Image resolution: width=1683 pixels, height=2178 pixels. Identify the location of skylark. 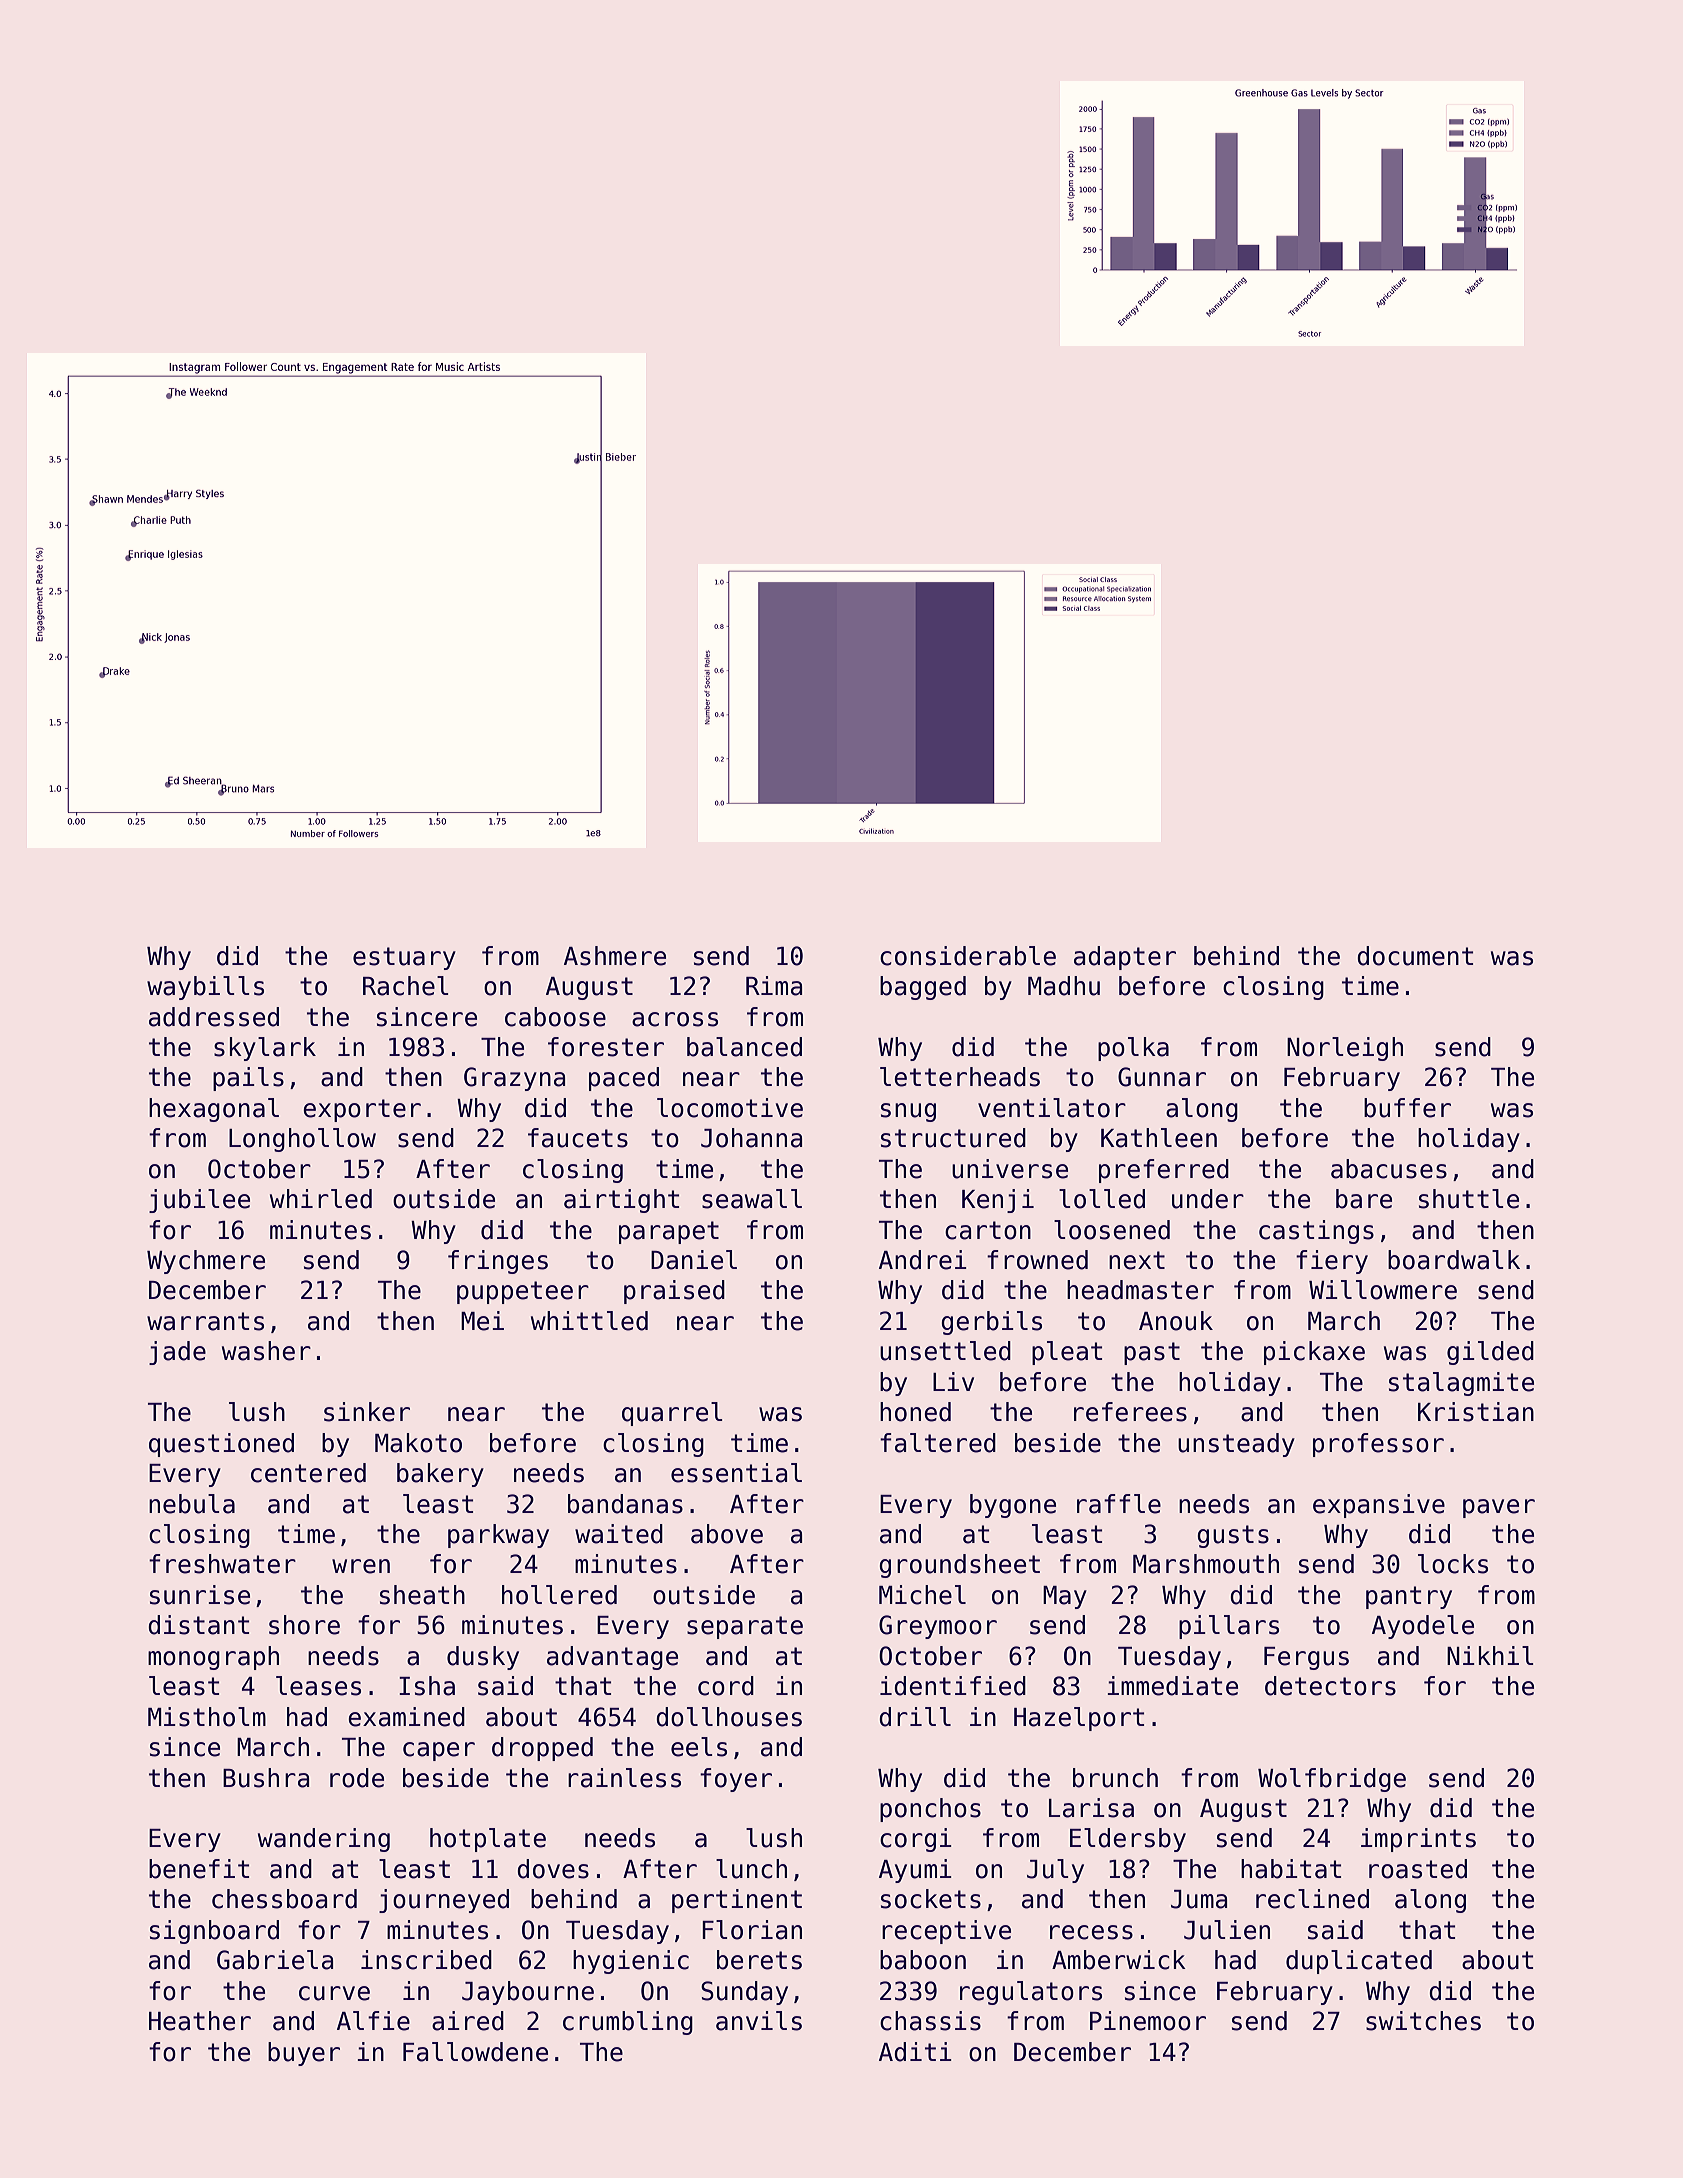
(265, 1049).
